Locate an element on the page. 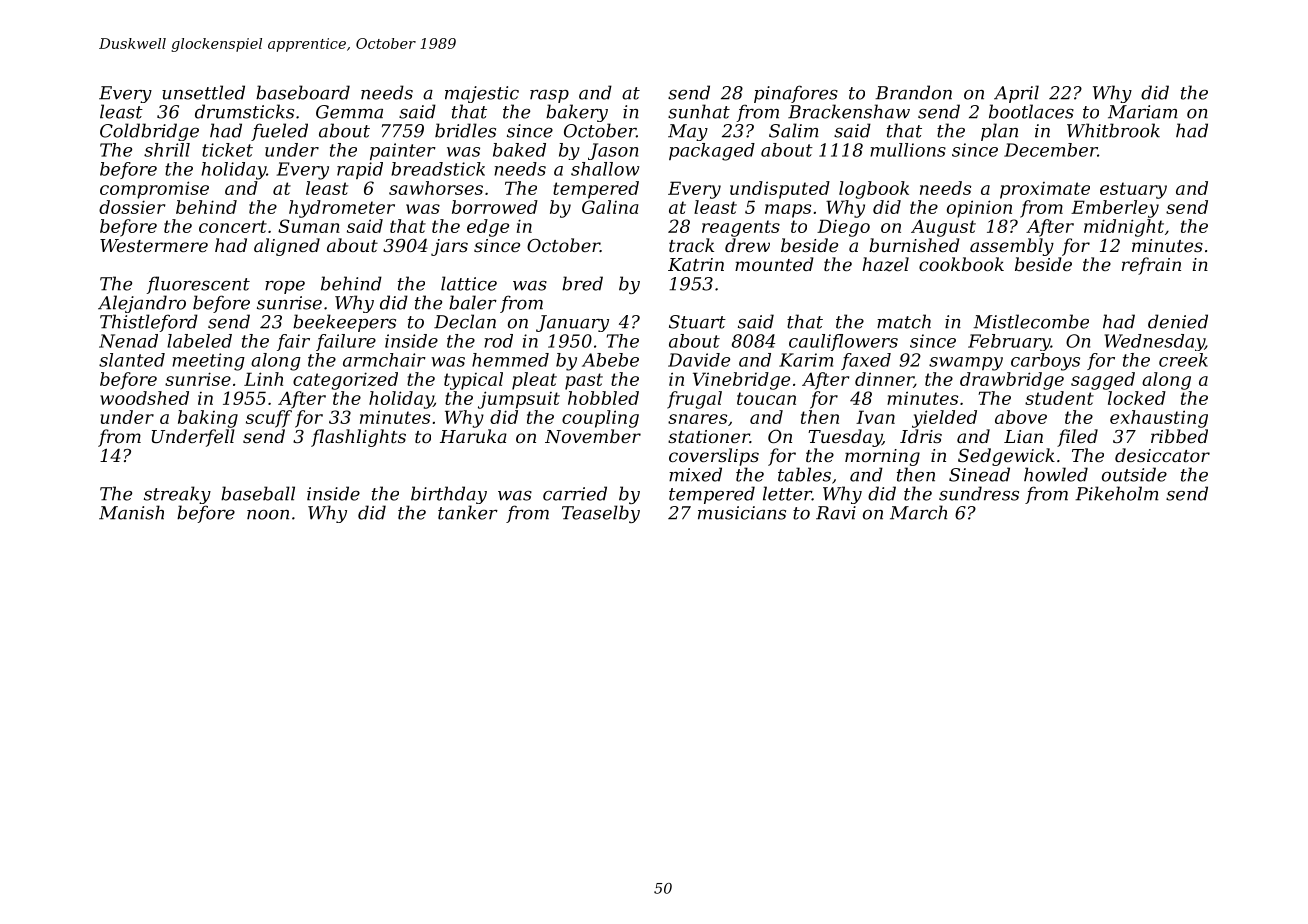 The height and width of the document is (924, 1308). Idris is located at coordinates (921, 436).
